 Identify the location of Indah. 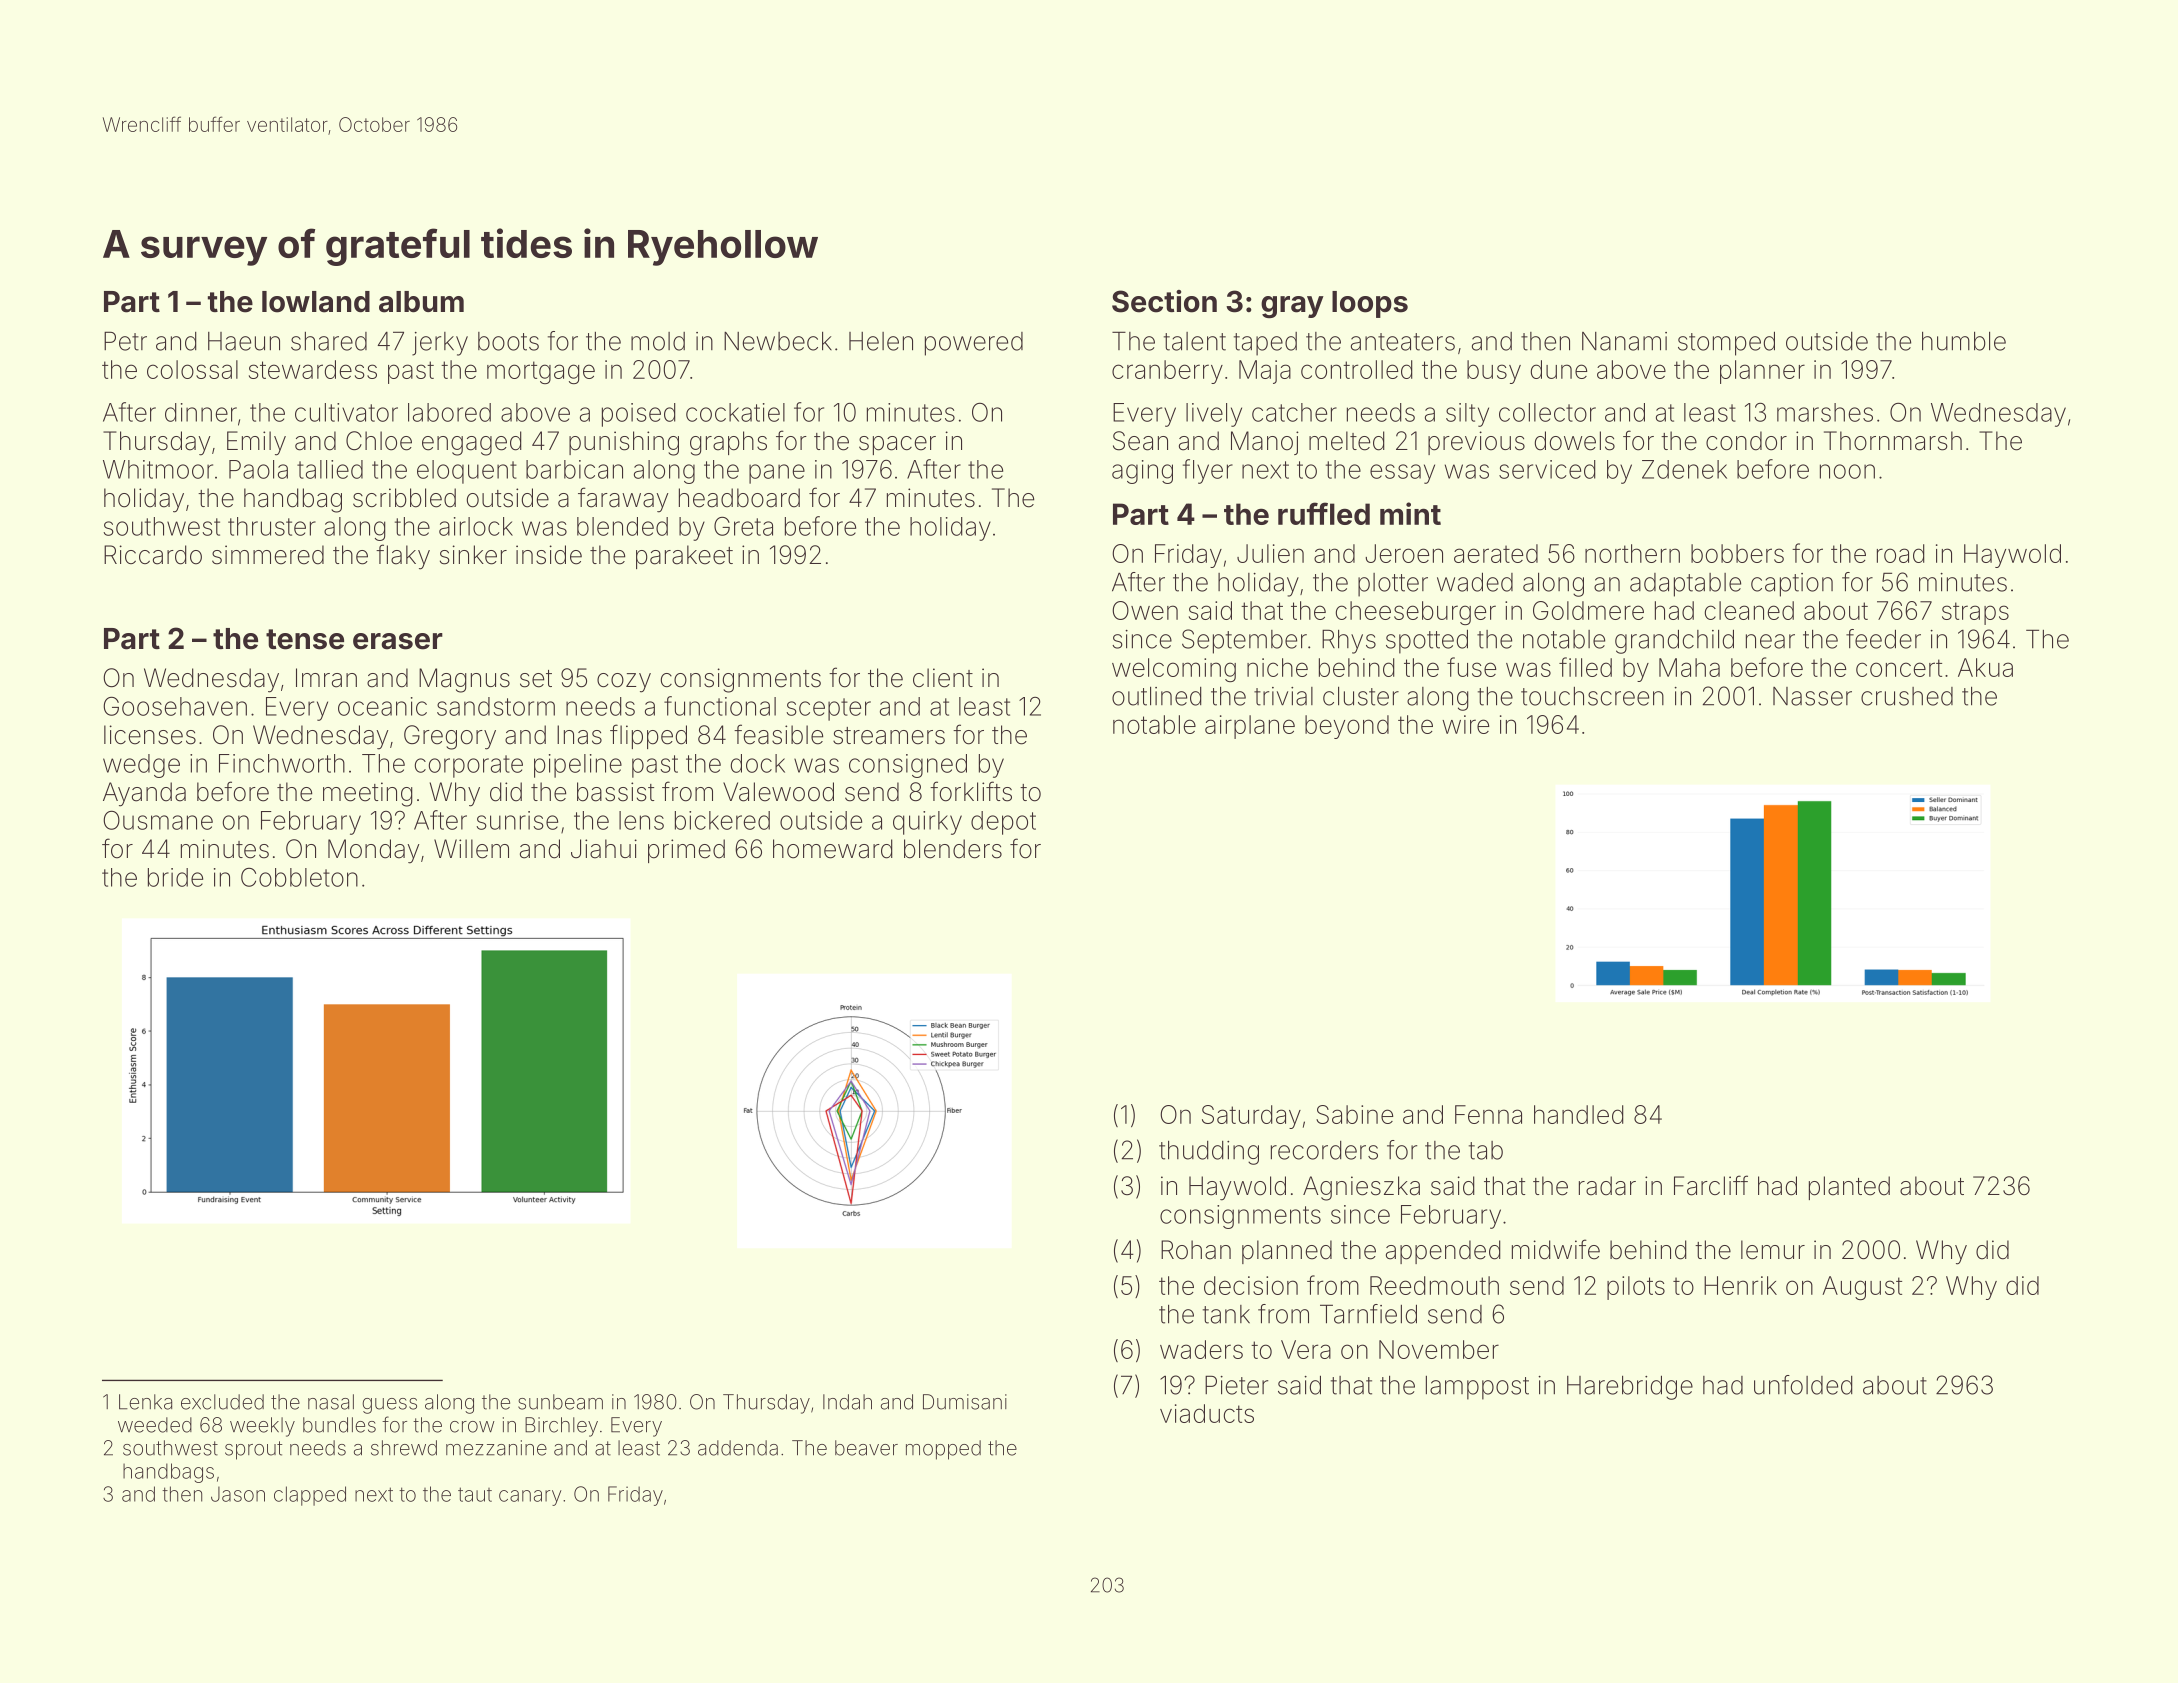
(847, 1402).
